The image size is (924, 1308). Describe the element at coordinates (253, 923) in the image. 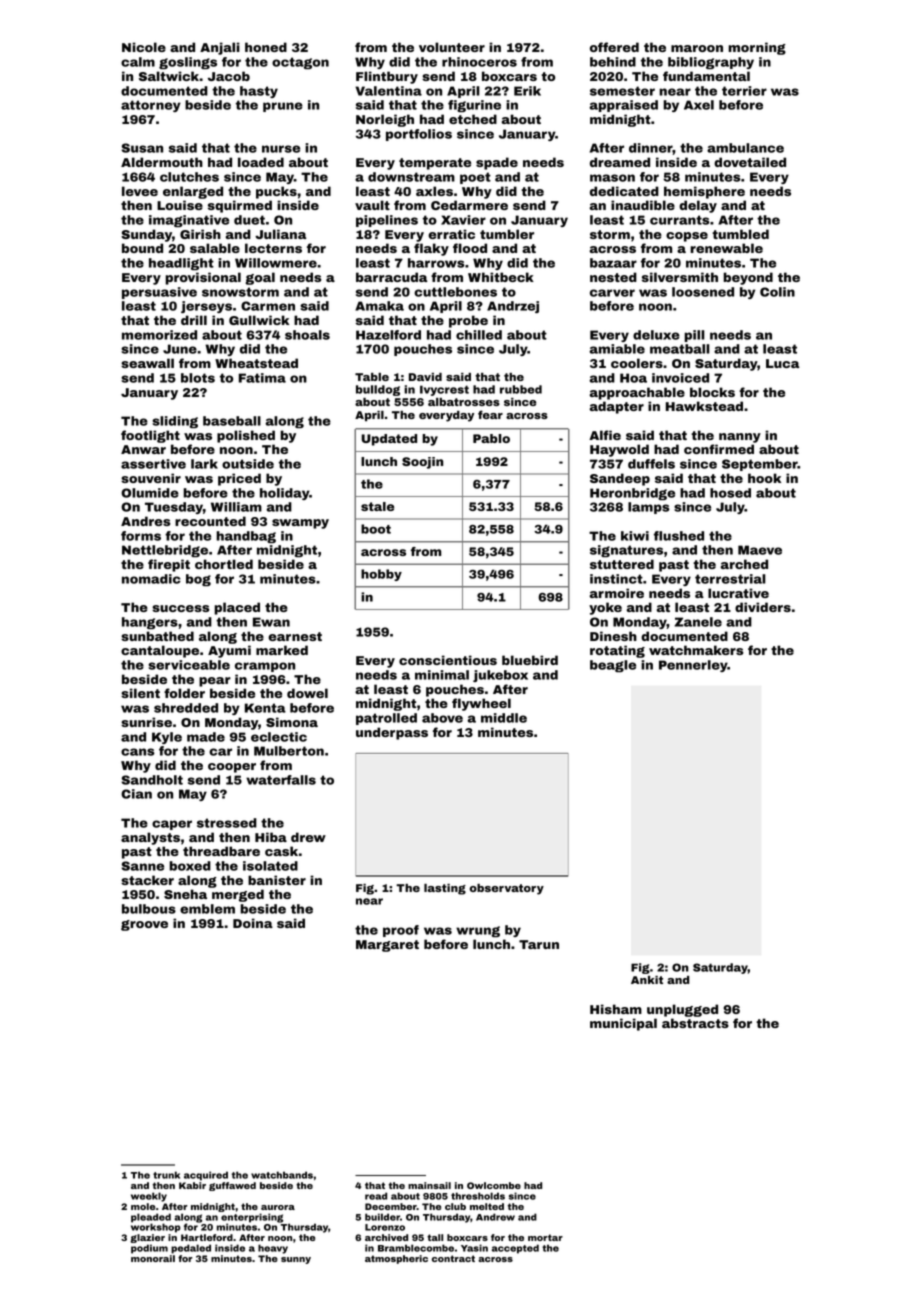

I see `Doina` at that location.
